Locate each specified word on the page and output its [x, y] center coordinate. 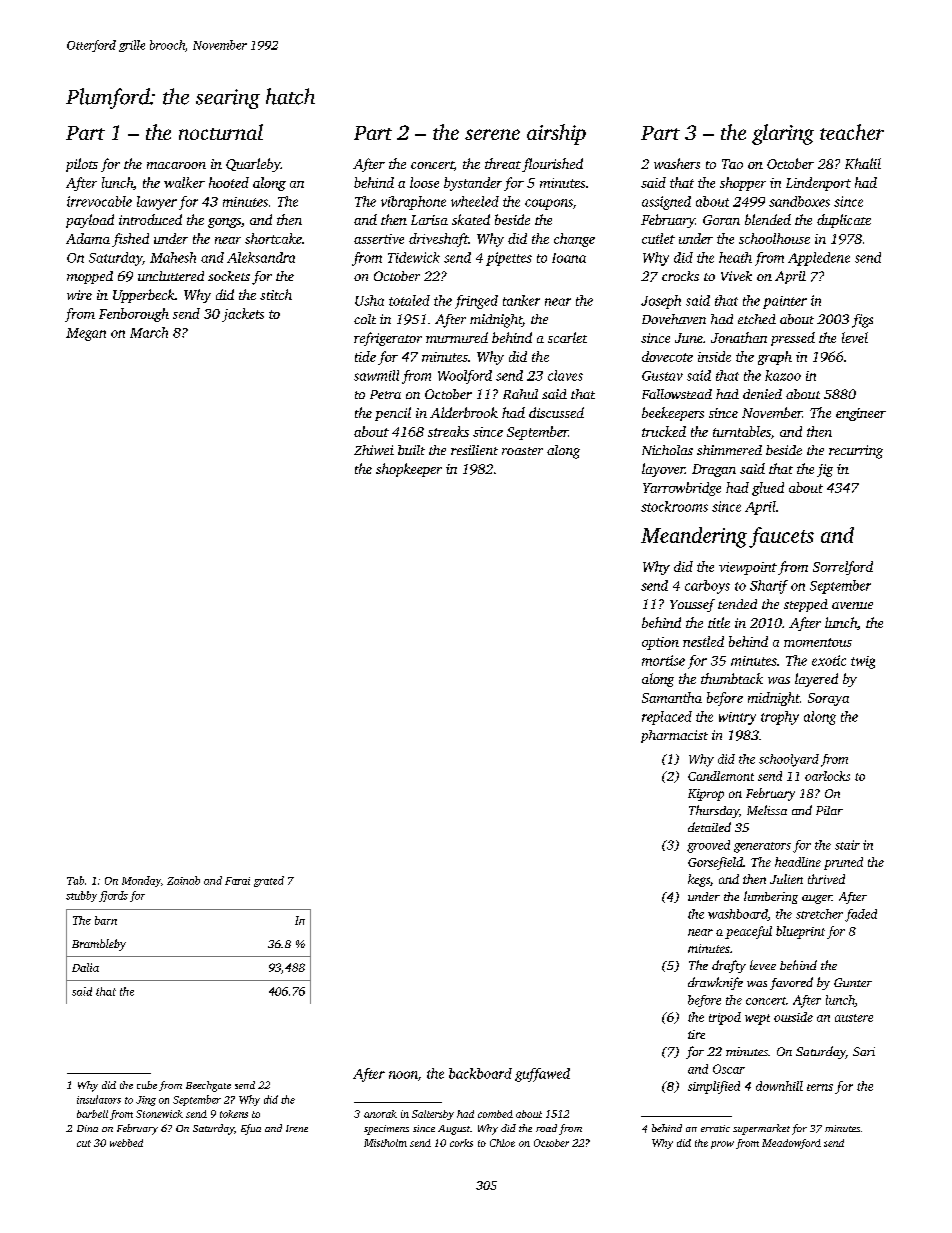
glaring [783, 134]
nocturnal [221, 132]
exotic [829, 660]
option [660, 643]
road [546, 1128]
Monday [141, 881]
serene [492, 134]
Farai [237, 881]
